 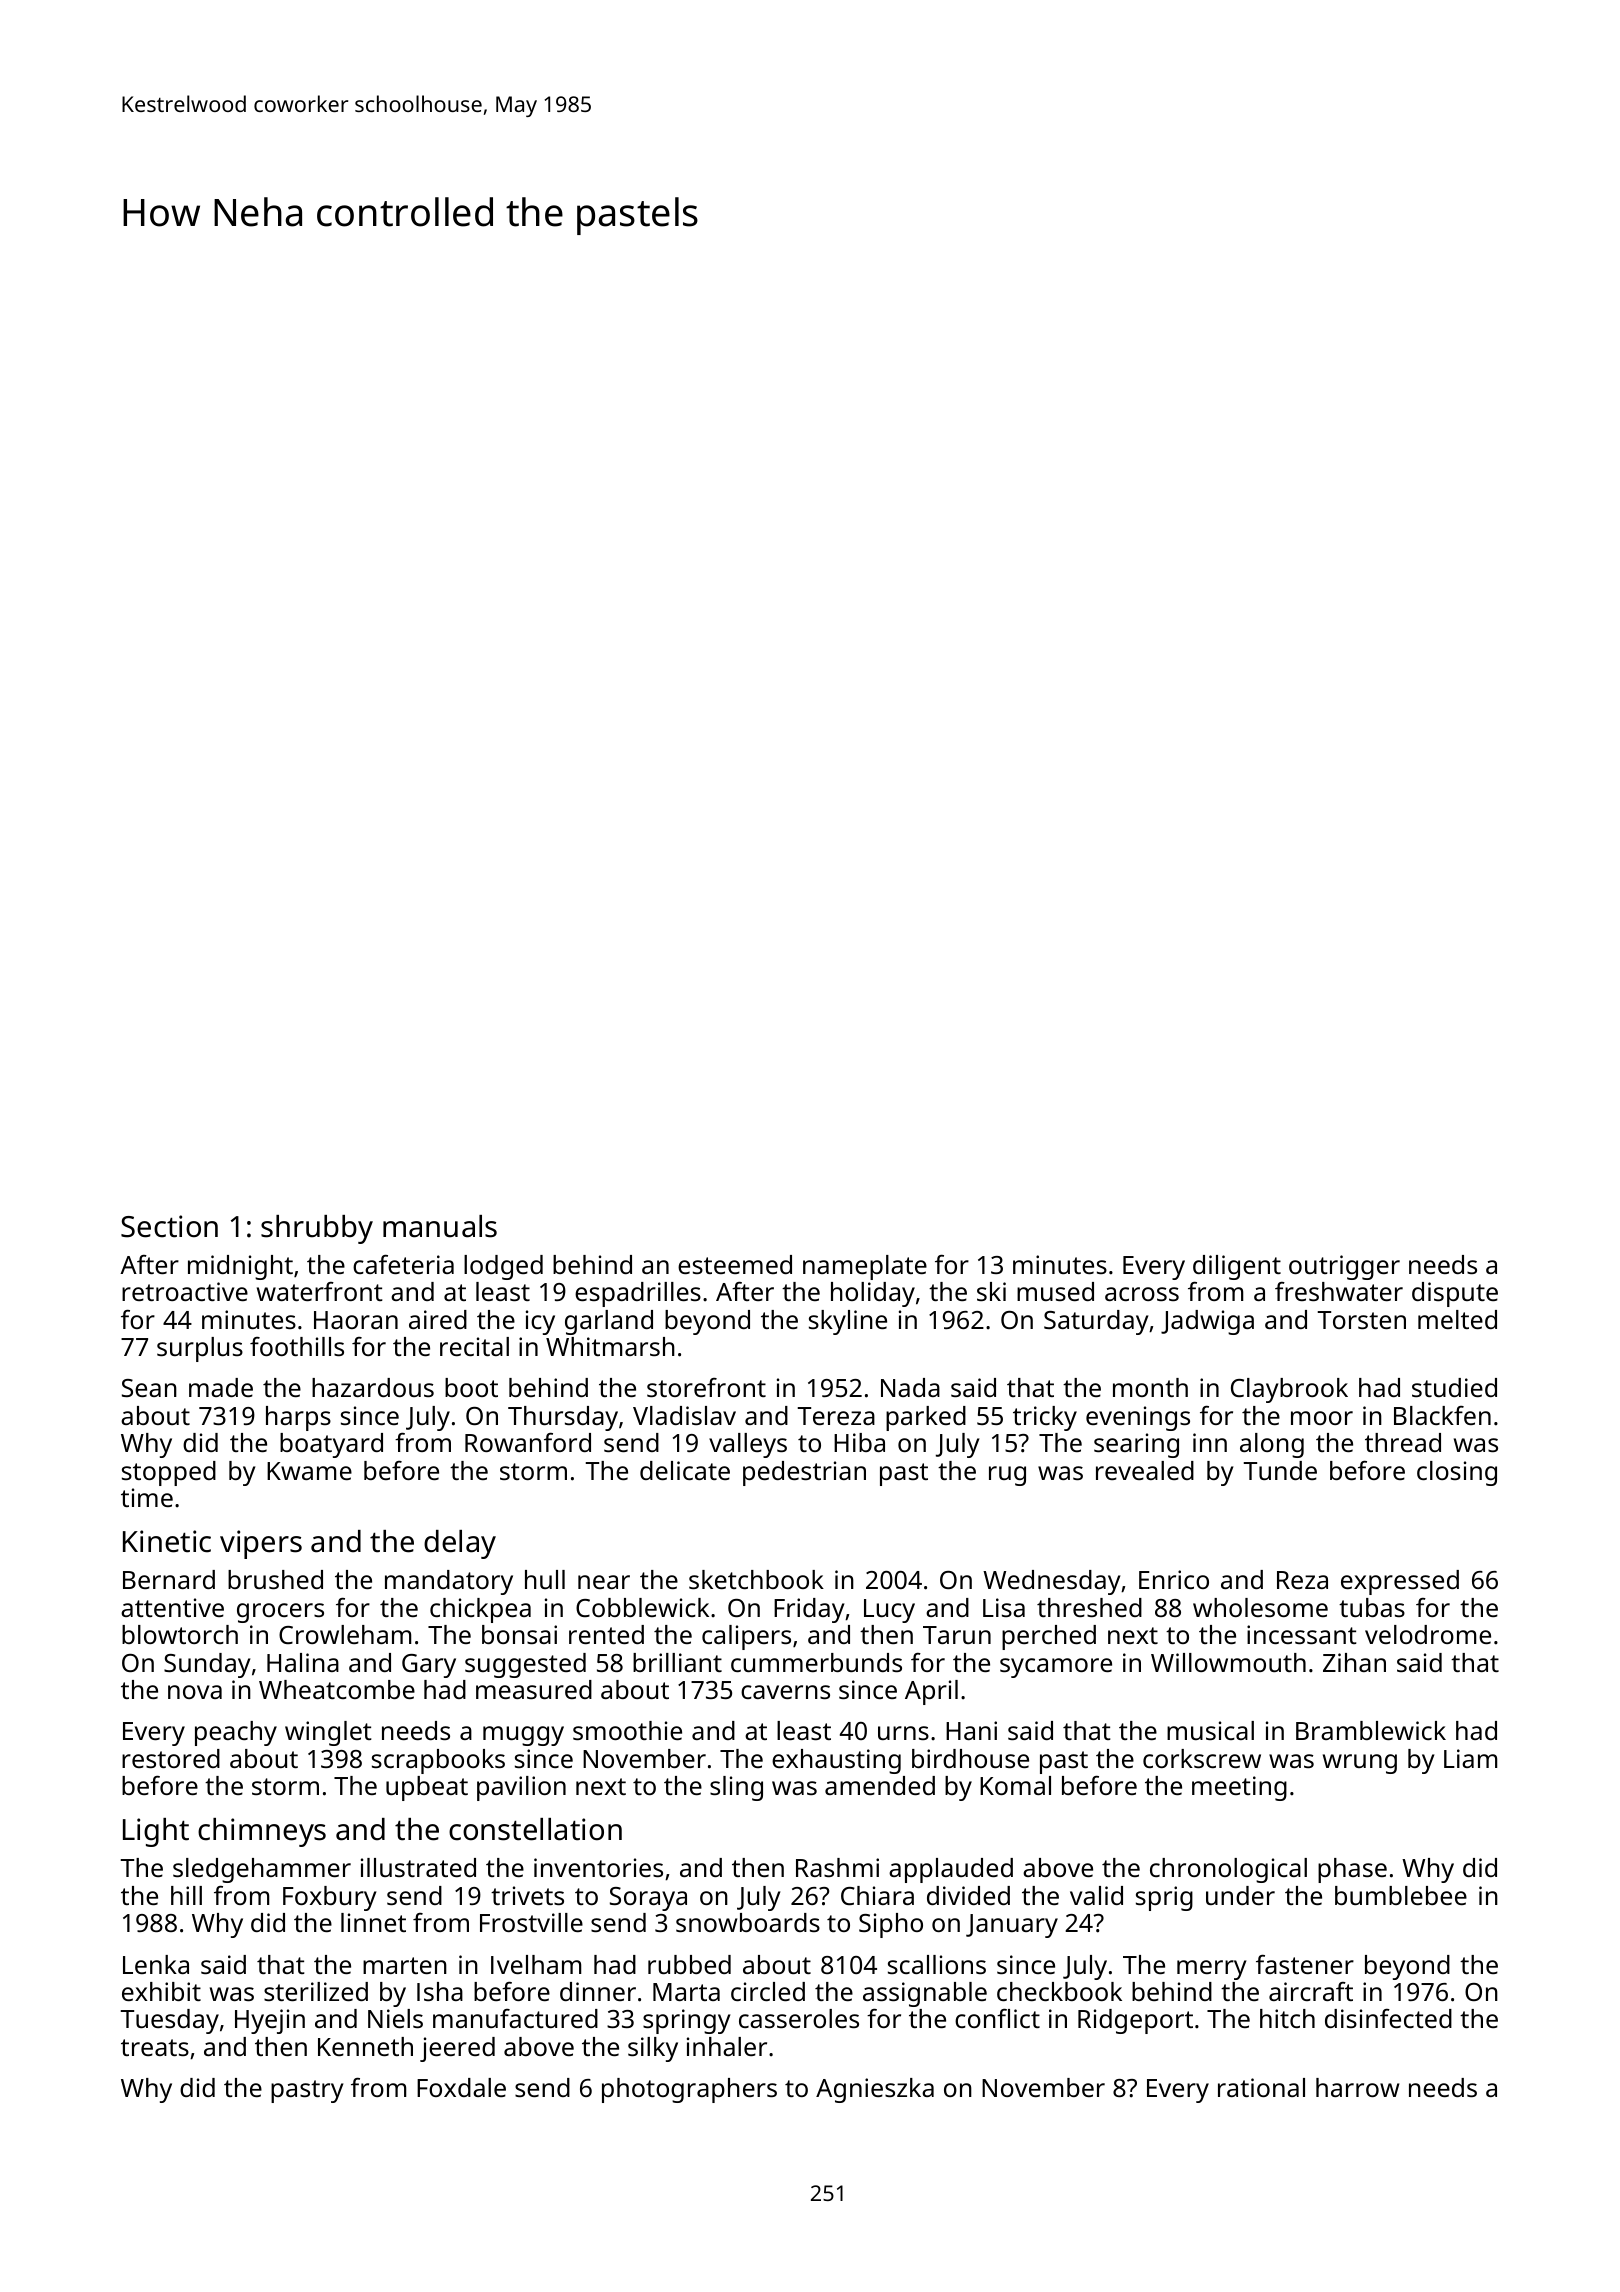 What do you see at coordinates (155, 2047) in the screenshot?
I see `treats` at bounding box center [155, 2047].
